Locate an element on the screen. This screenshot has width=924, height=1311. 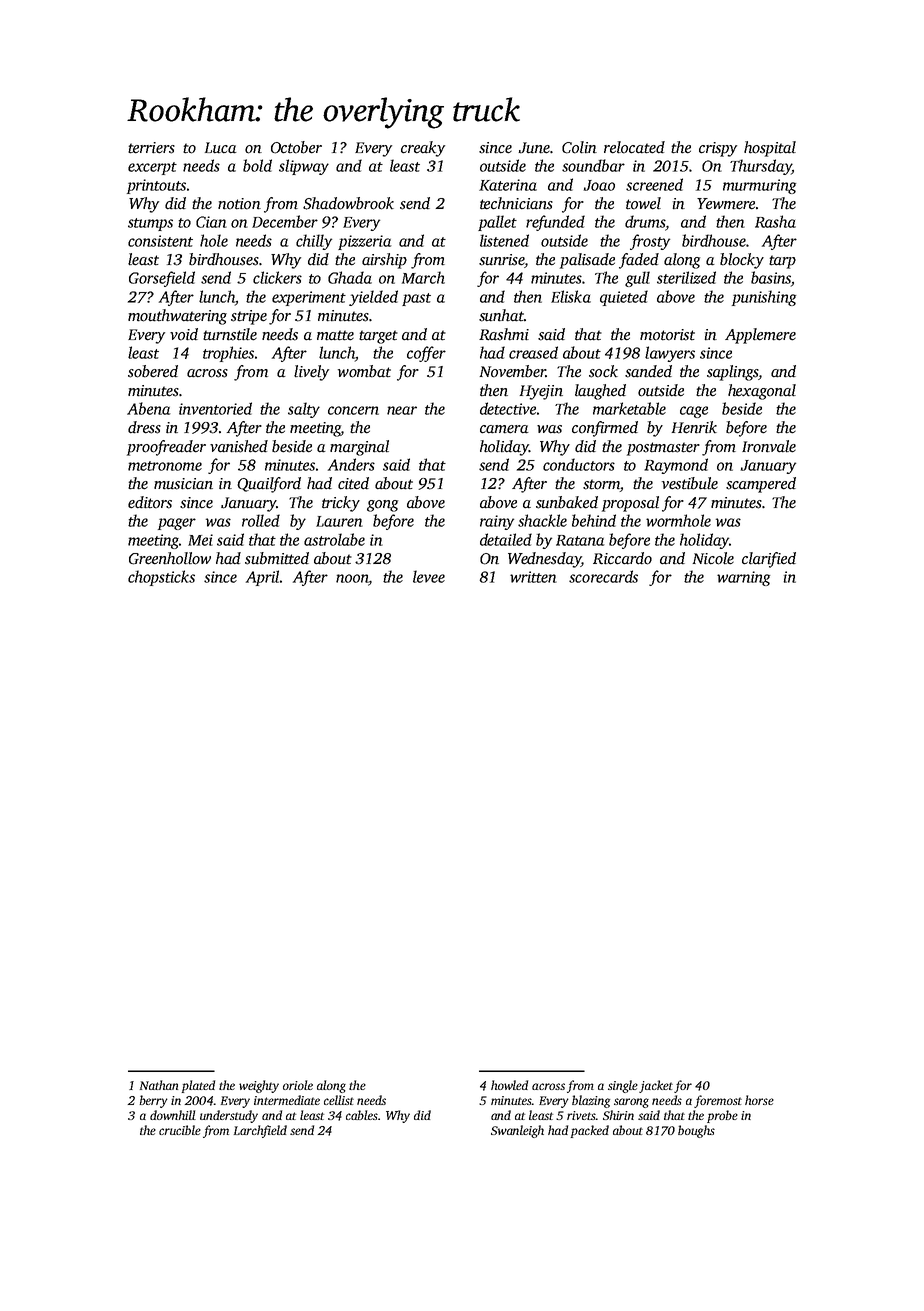
scorecards is located at coordinates (603, 576).
